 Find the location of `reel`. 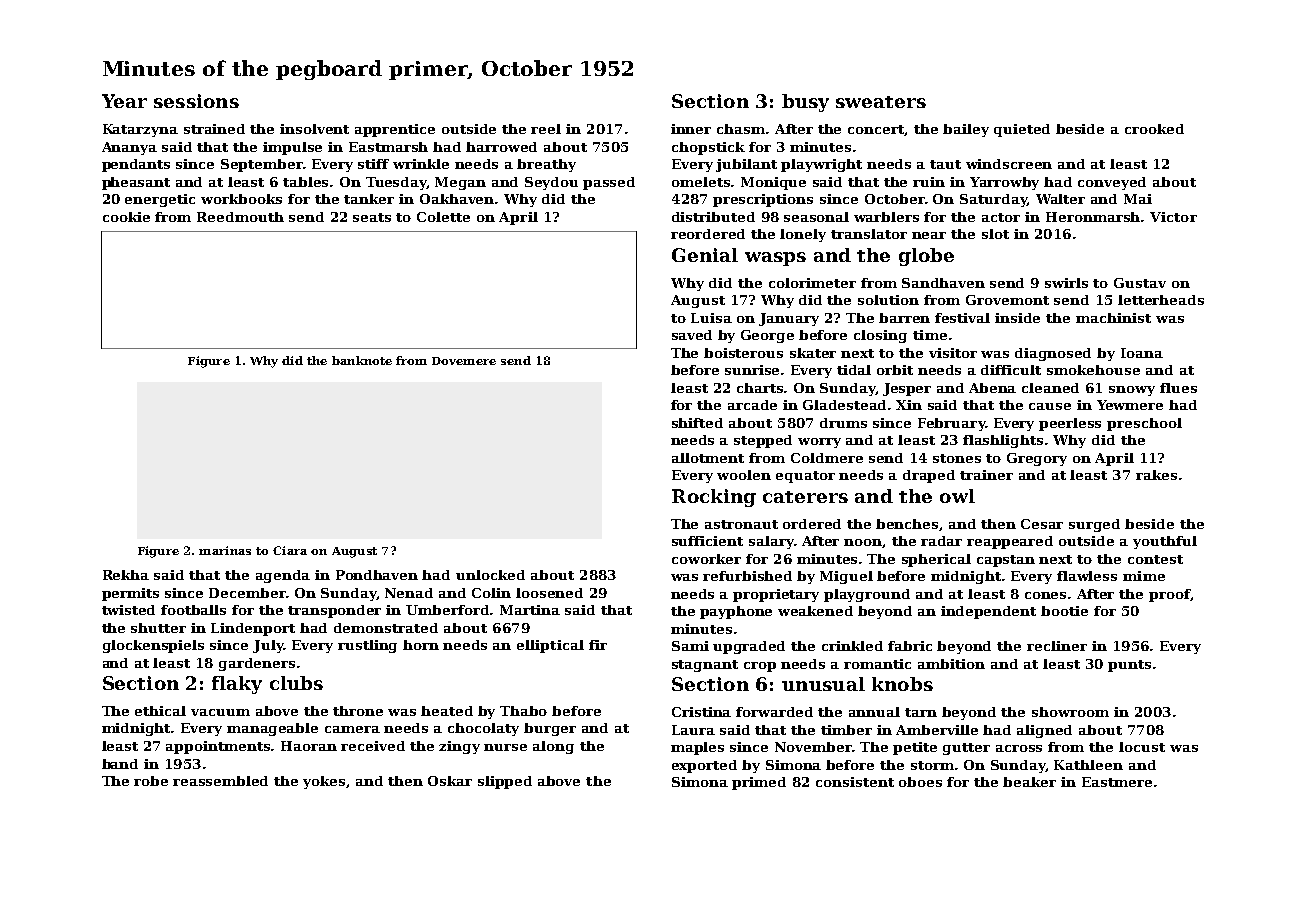

reel is located at coordinates (546, 129).
